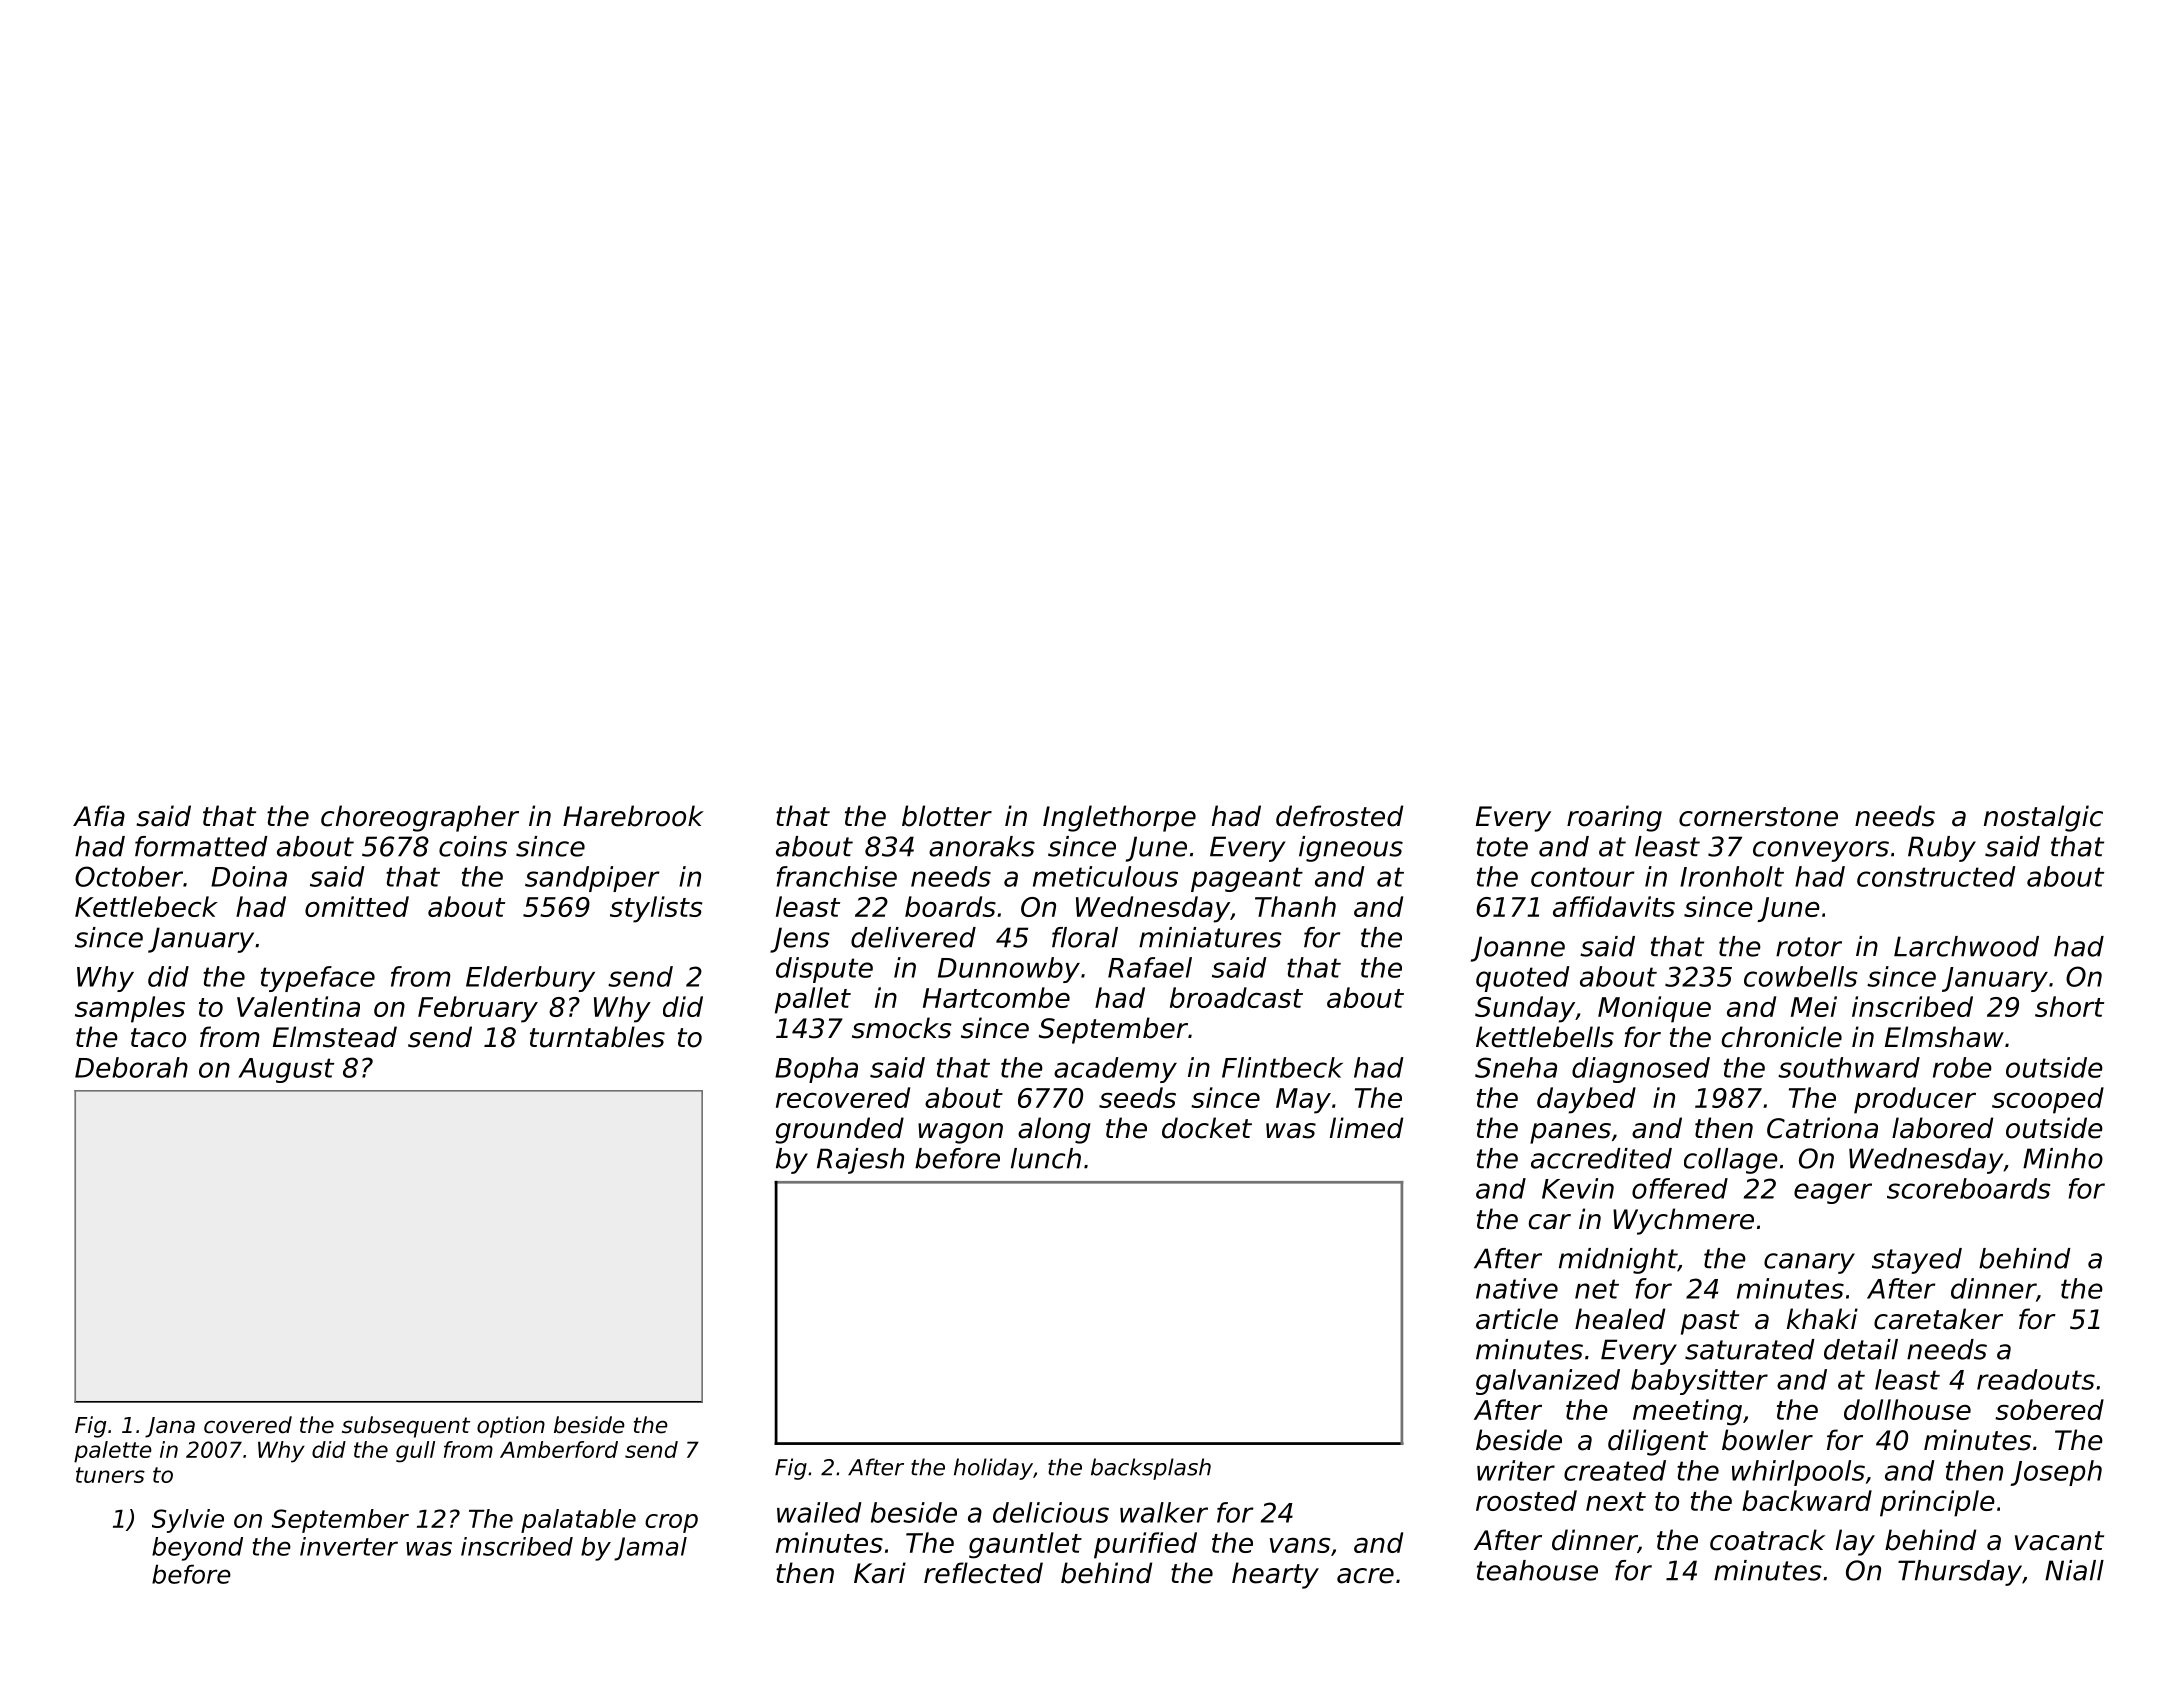  What do you see at coordinates (406, 1427) in the document?
I see `subsequent` at bounding box center [406, 1427].
